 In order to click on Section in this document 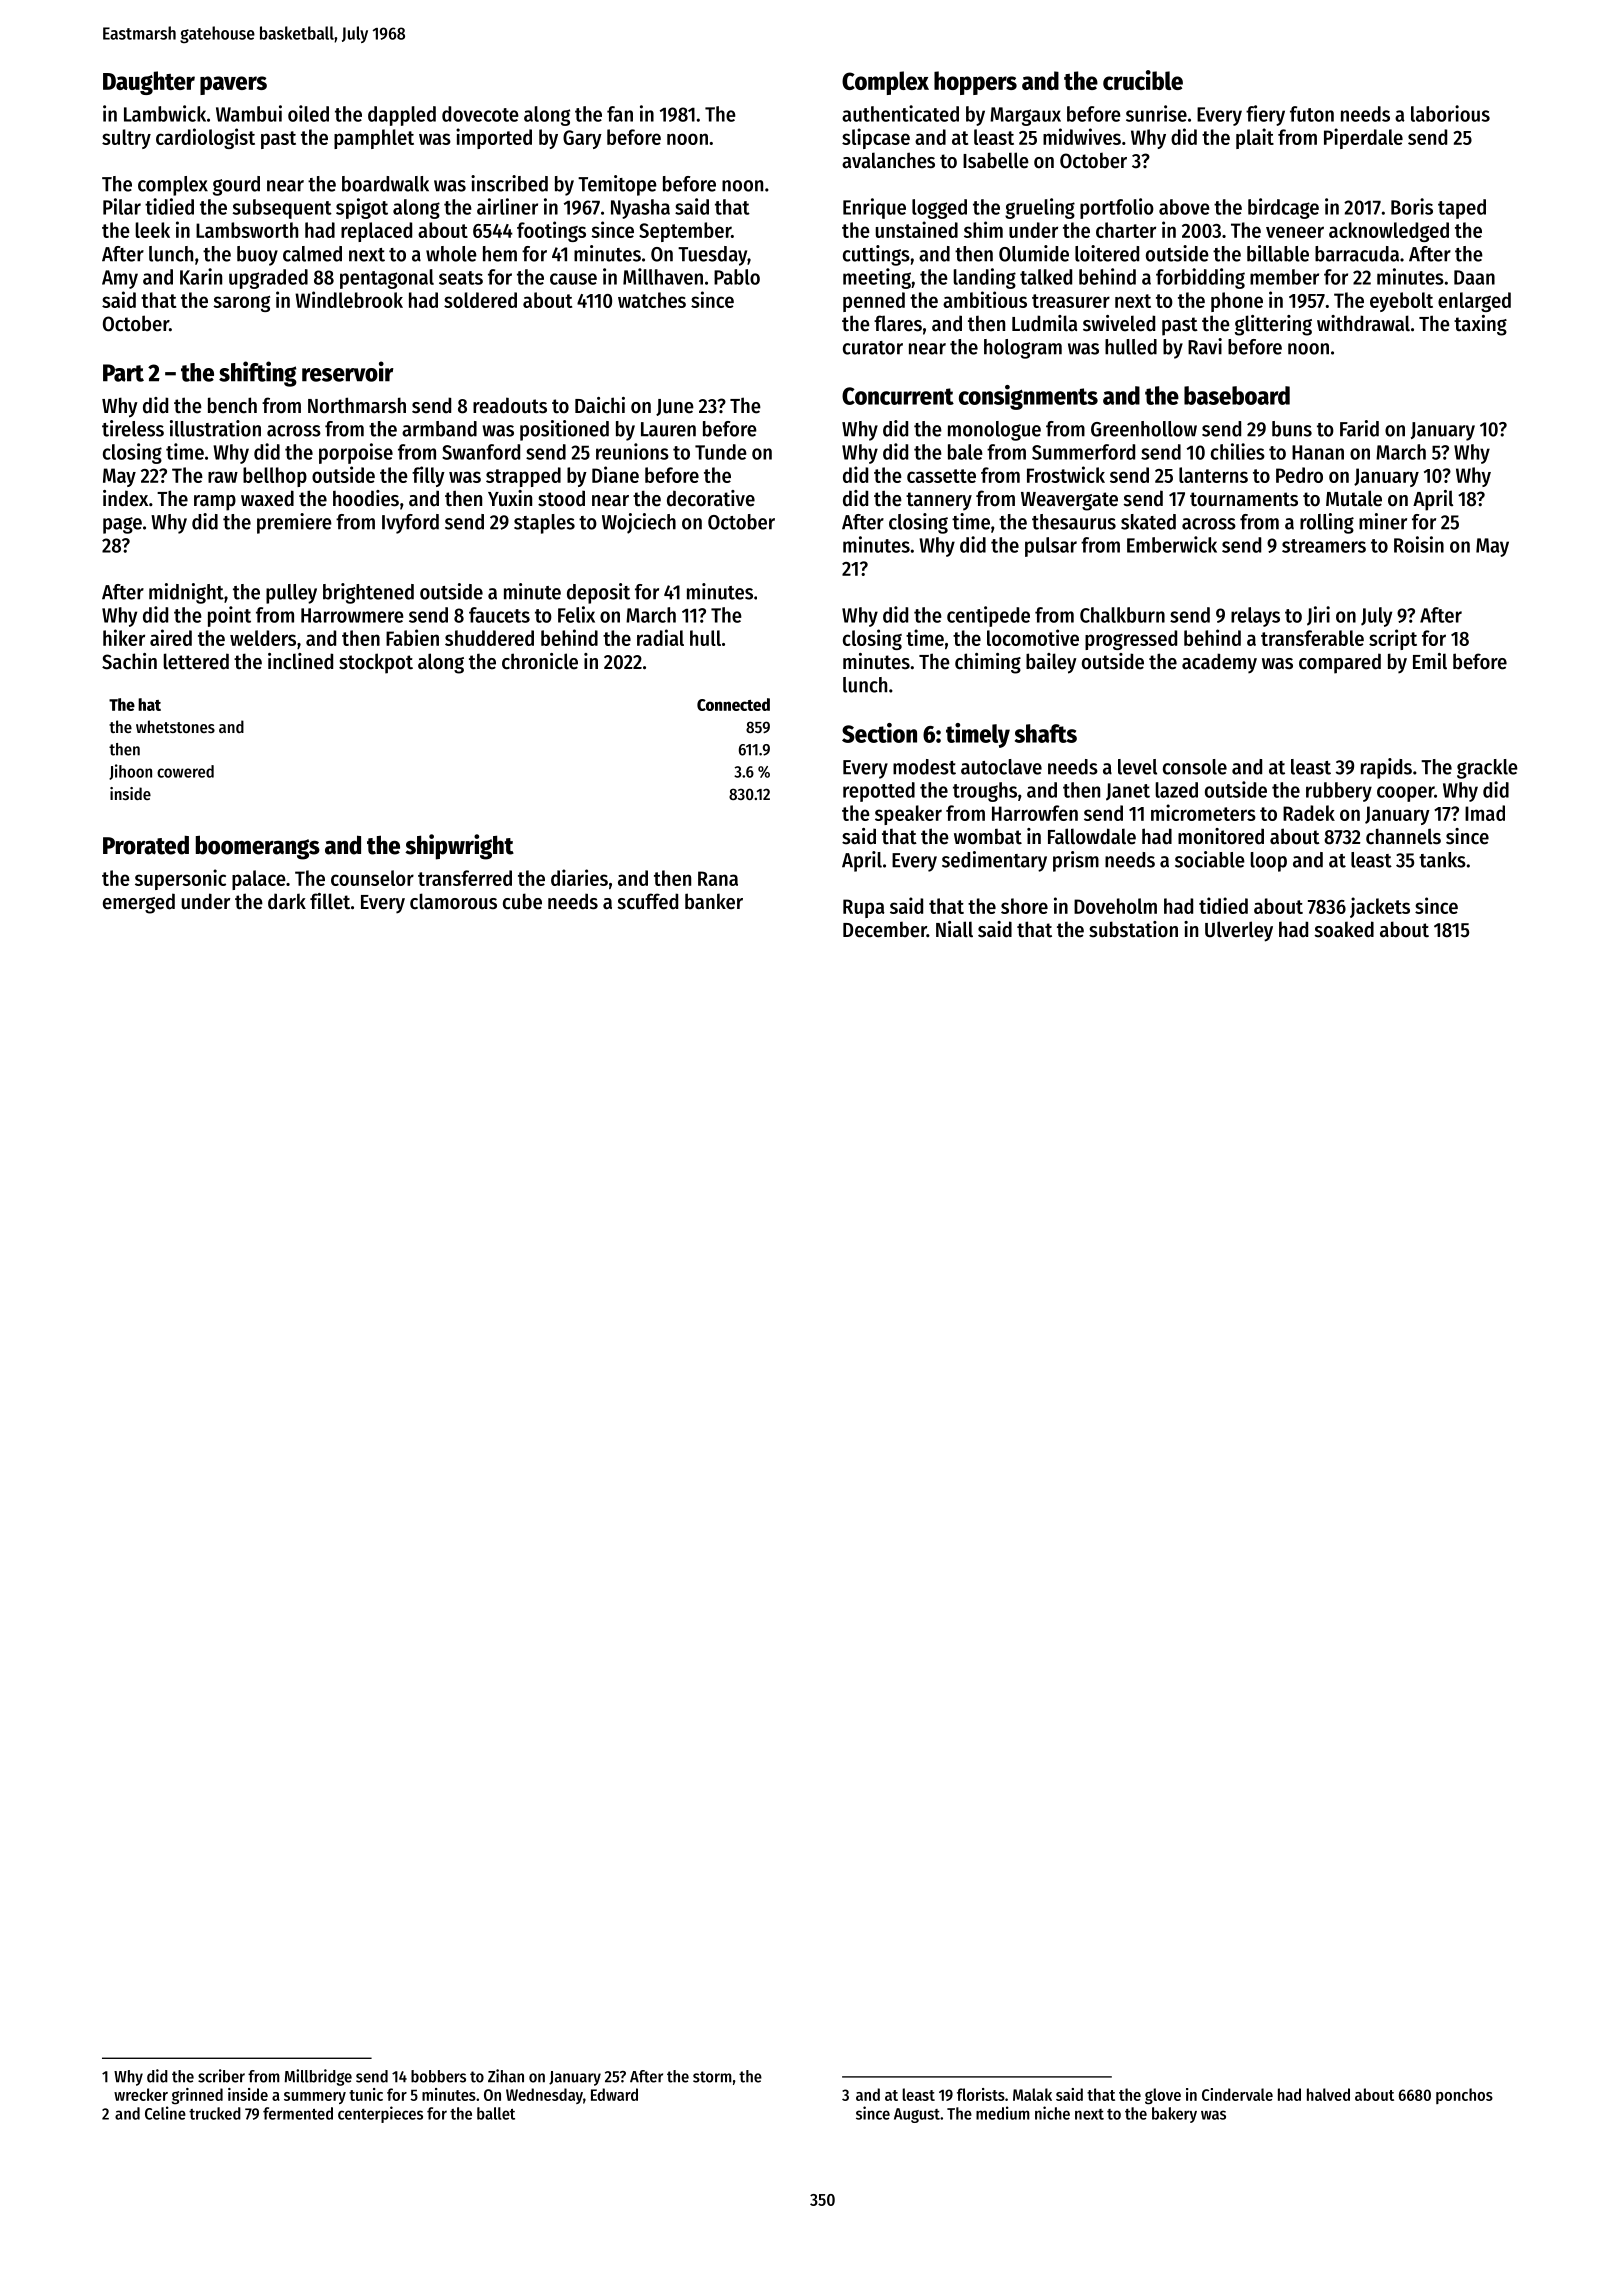, I will do `click(879, 733)`.
